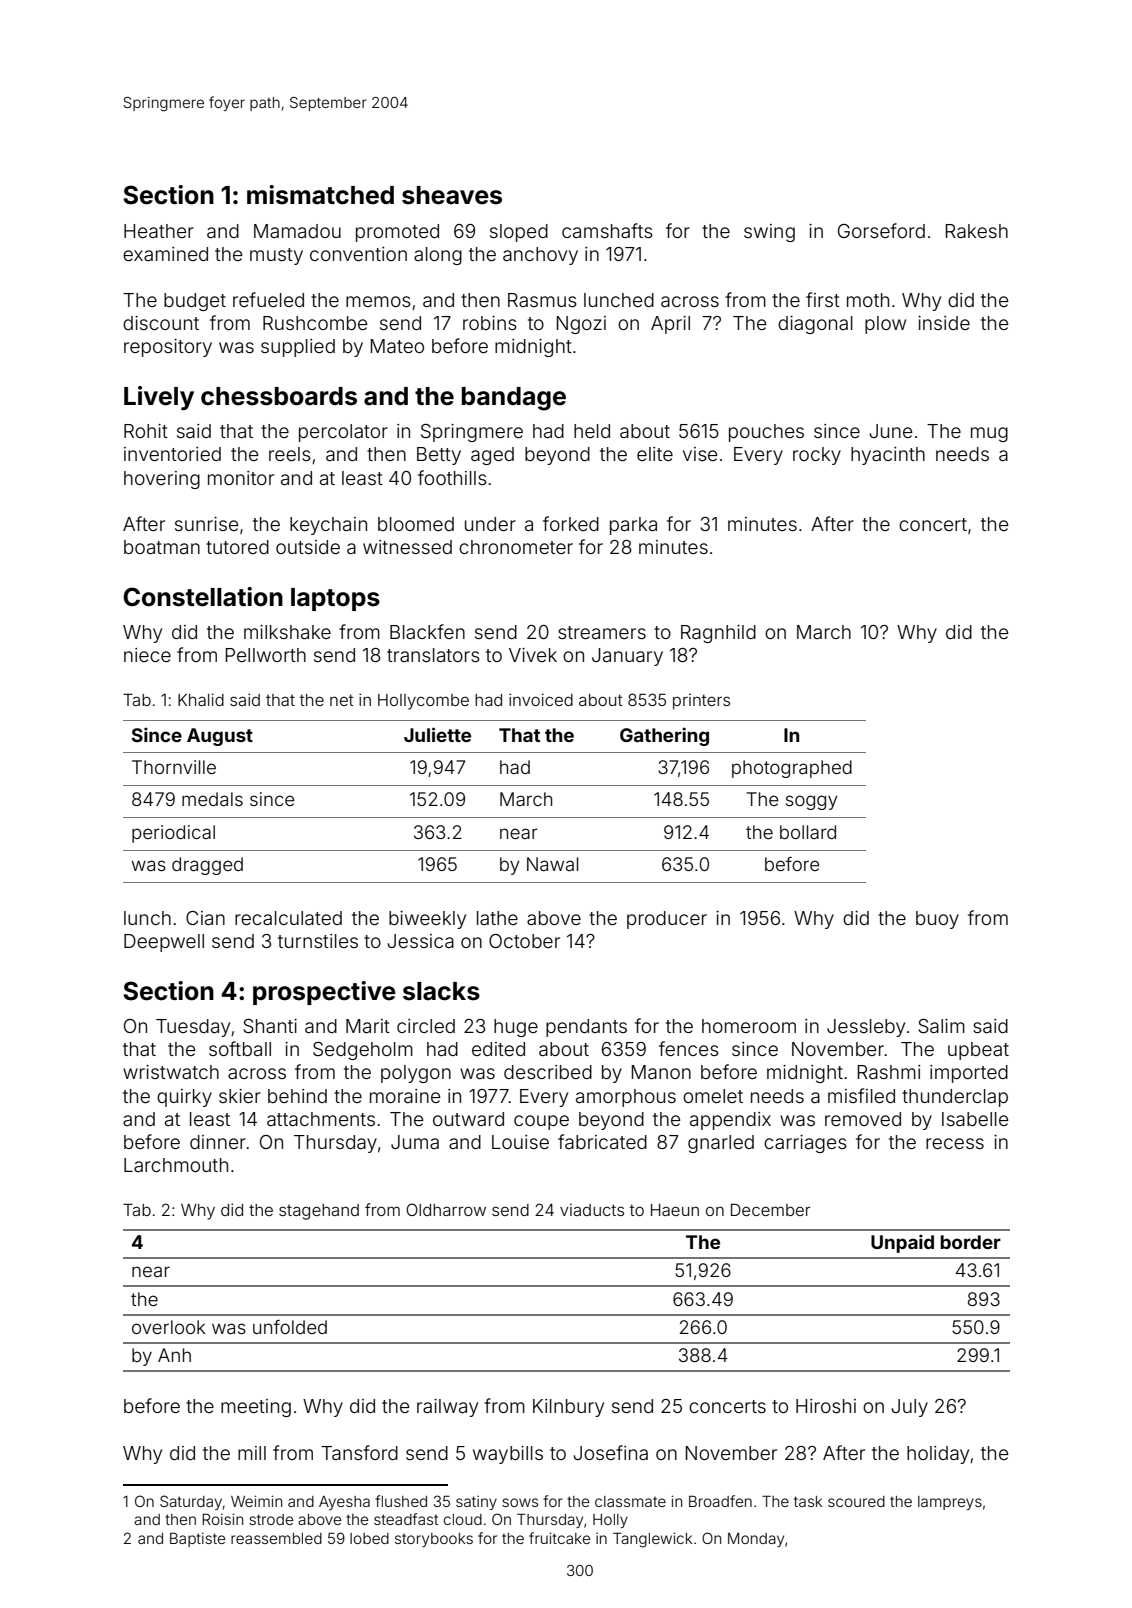  Describe the element at coordinates (168, 1327) in the document. I see `overlook` at that location.
